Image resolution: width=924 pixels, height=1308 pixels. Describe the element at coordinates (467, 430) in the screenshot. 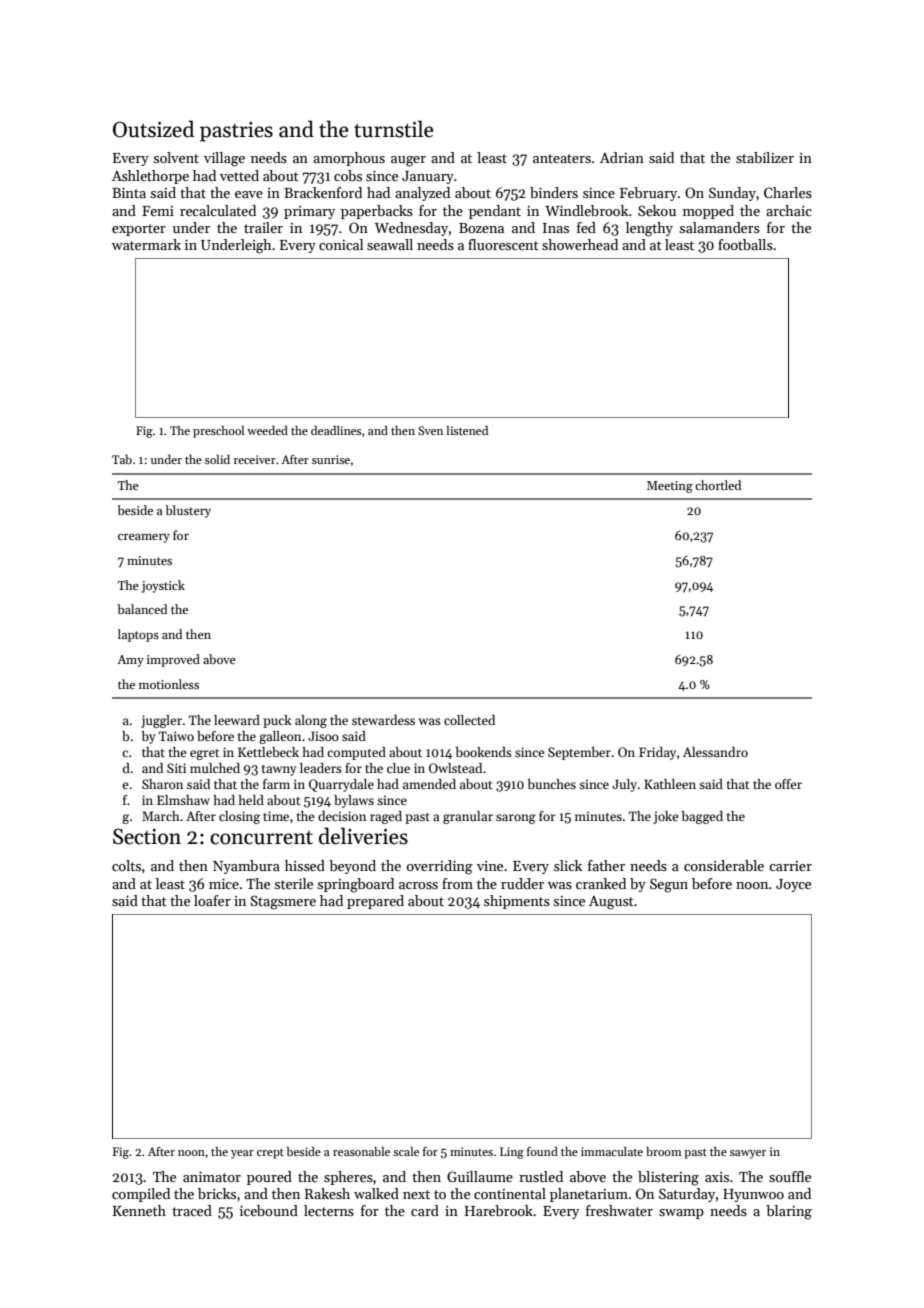

I see `listened` at that location.
